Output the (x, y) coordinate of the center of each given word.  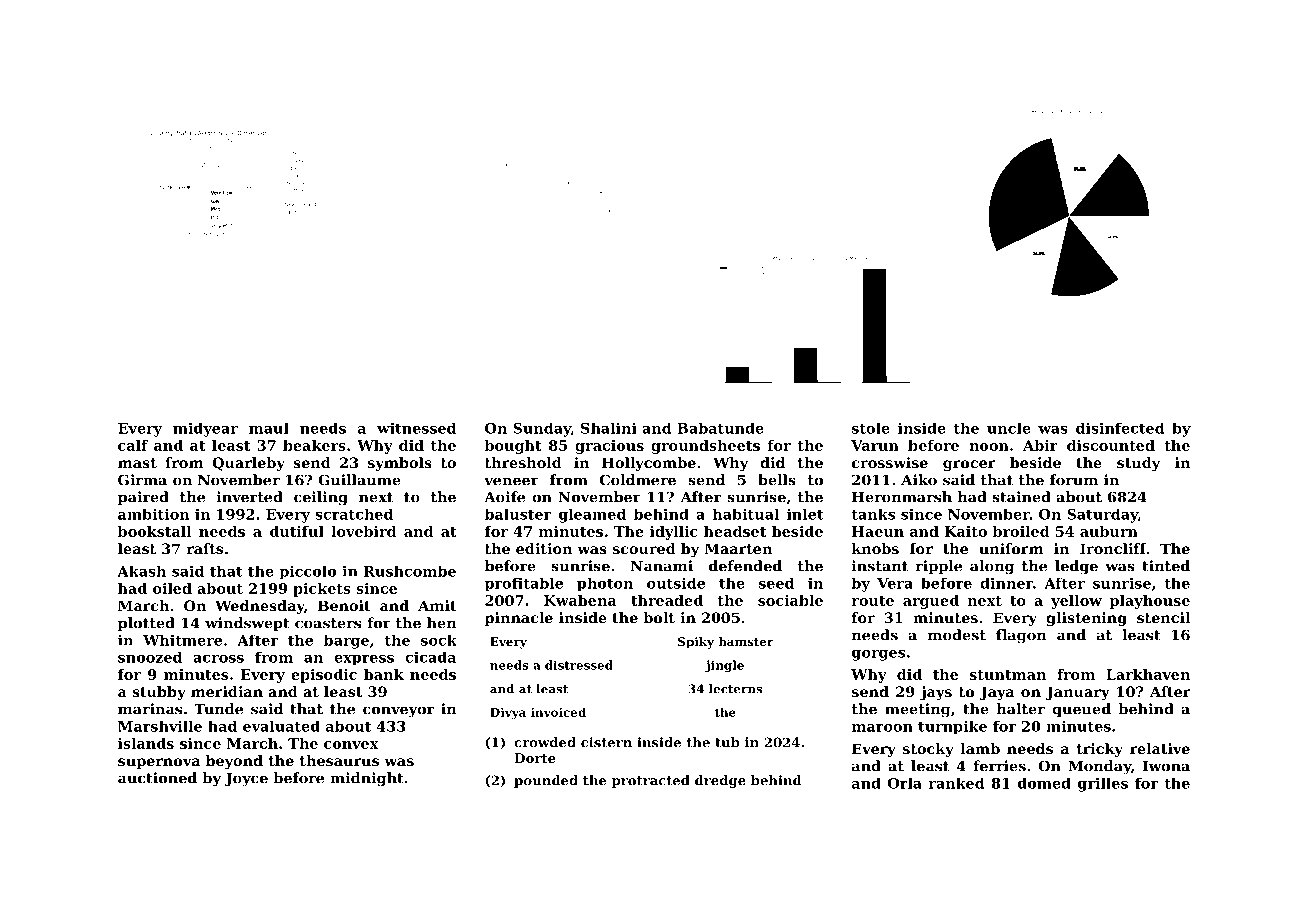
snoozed (150, 657)
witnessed (416, 428)
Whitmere (182, 640)
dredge (720, 781)
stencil (1163, 617)
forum (1074, 480)
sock (439, 640)
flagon (1021, 636)
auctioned (157, 778)
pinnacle (519, 619)
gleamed (592, 515)
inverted (250, 497)
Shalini (609, 428)
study (1138, 464)
